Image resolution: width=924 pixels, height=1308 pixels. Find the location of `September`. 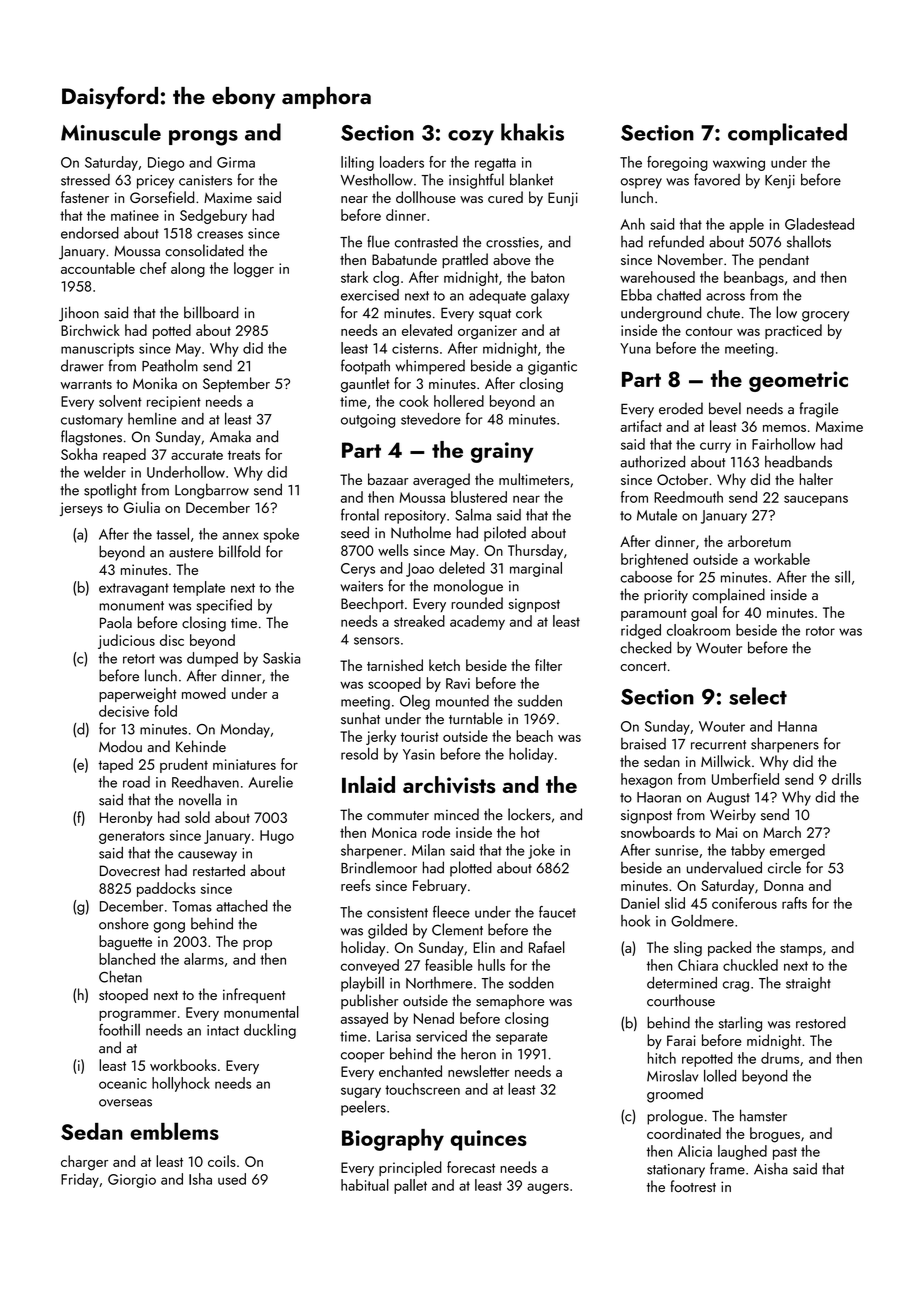

September is located at coordinates (236, 384).
